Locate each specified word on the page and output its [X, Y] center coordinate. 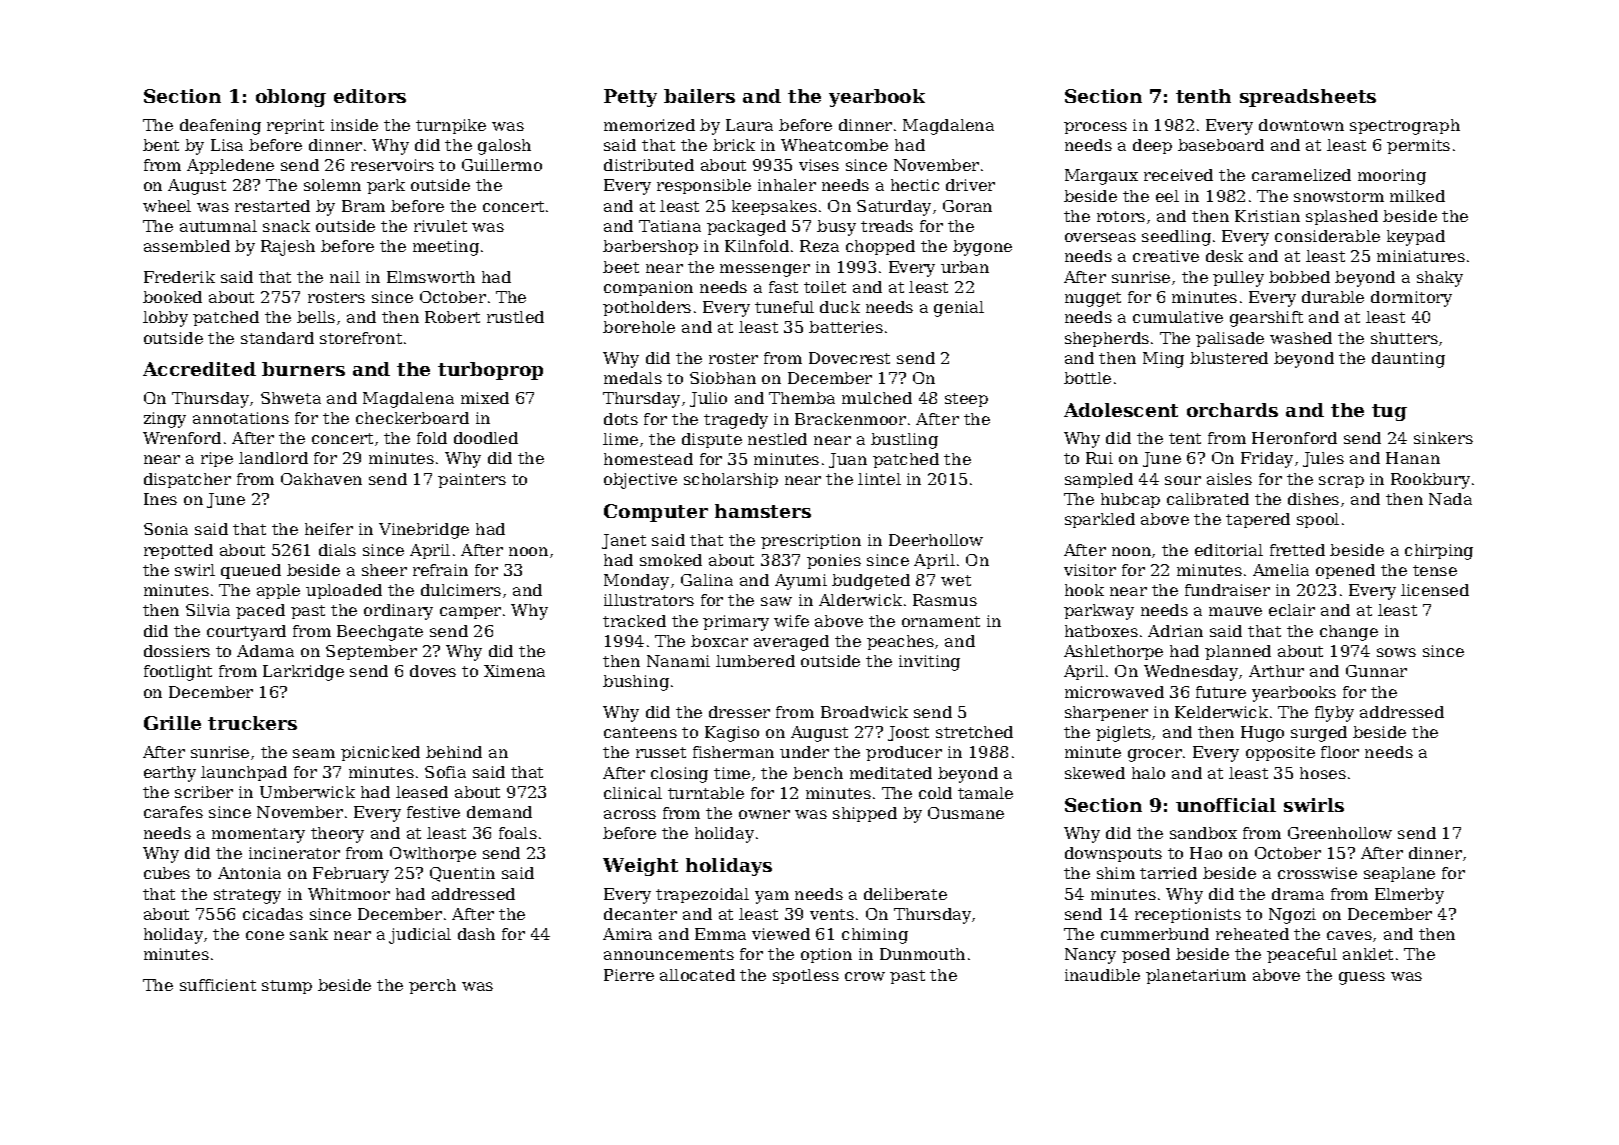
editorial [1229, 550]
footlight [178, 673]
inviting [929, 663]
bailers [699, 96]
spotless [806, 976]
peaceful [1302, 955]
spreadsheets [1308, 98]
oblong [291, 98]
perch [432, 986]
